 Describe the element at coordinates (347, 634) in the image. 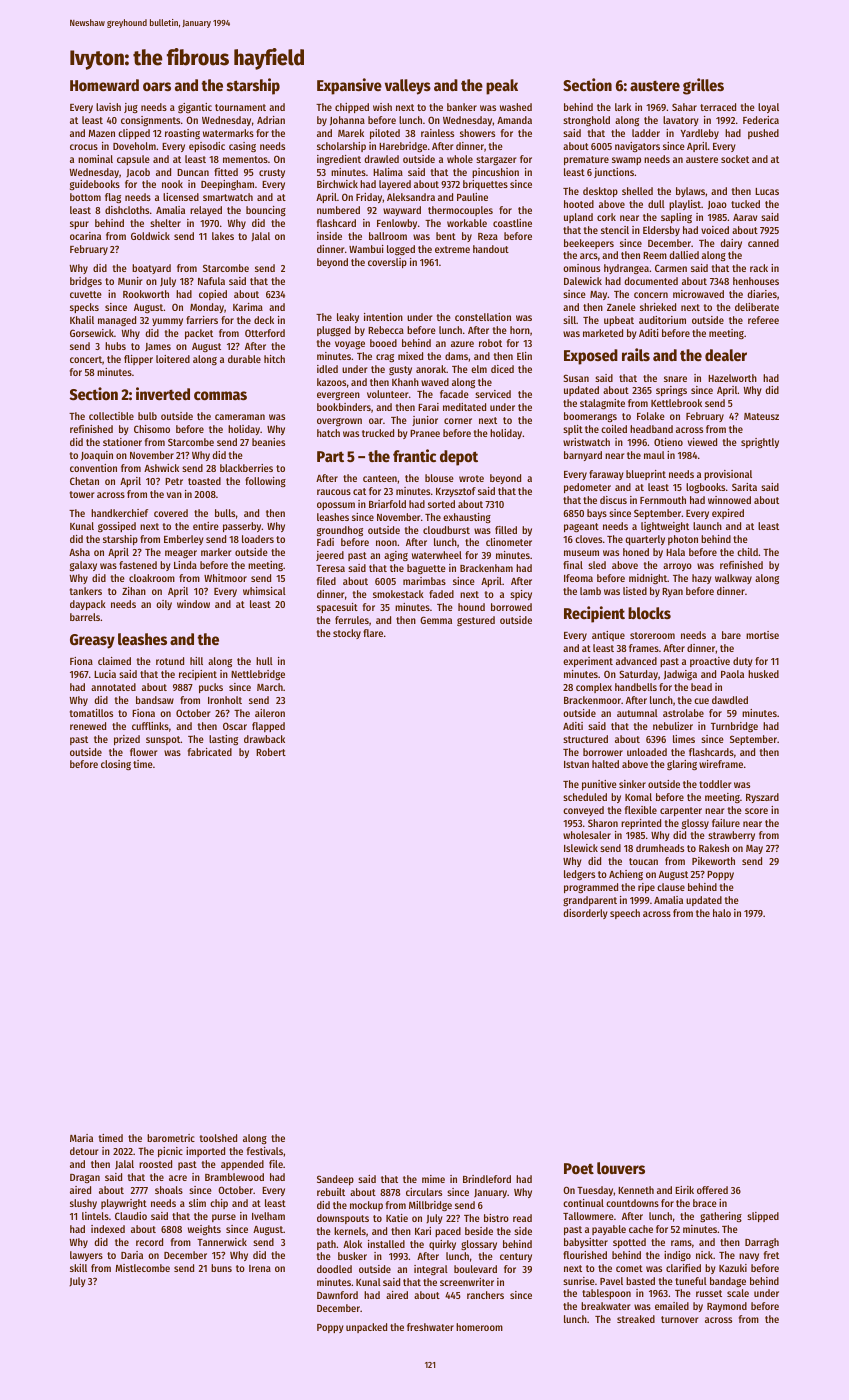

I see `stocky` at that location.
